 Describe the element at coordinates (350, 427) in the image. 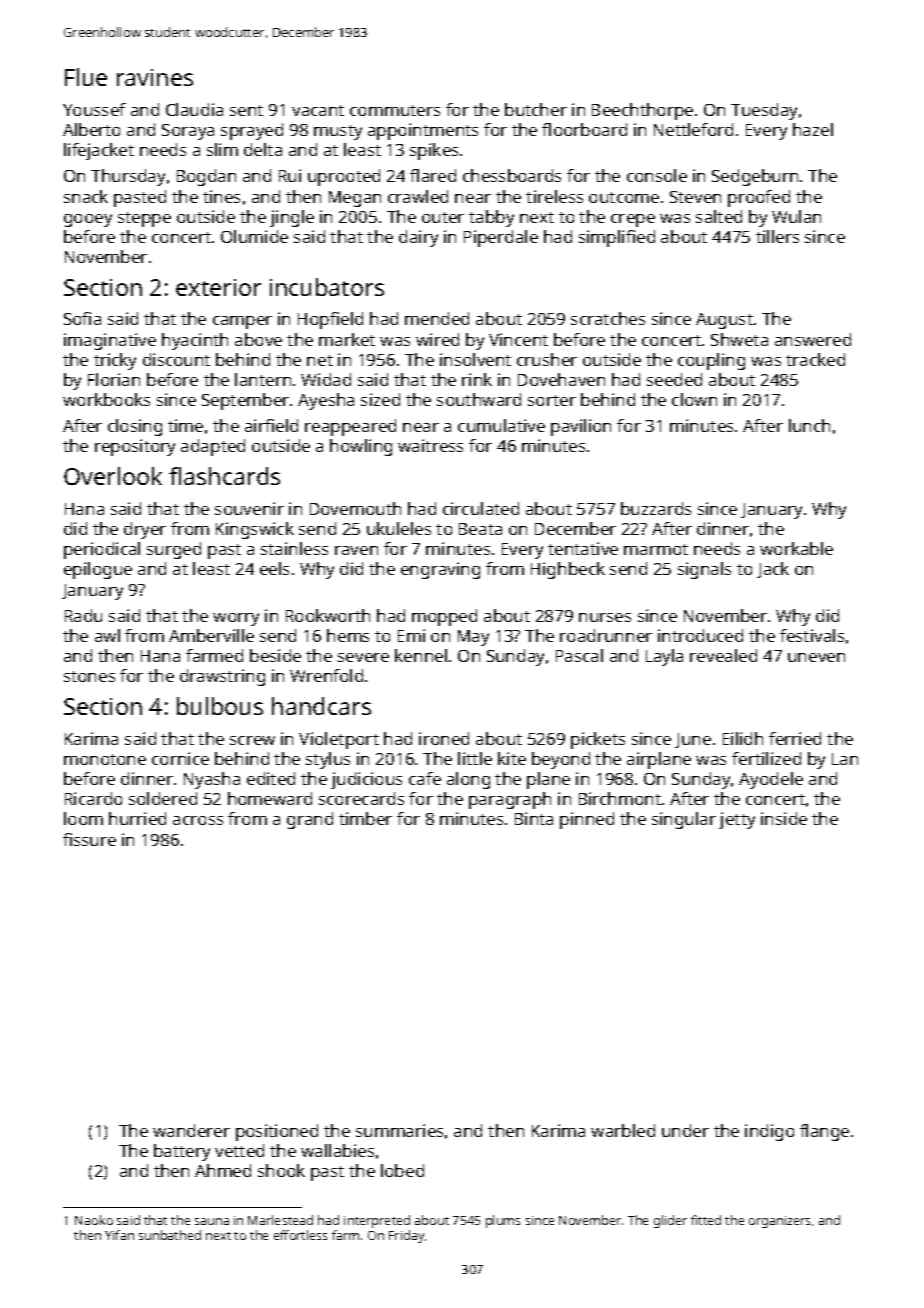

I see `reappeared` at that location.
